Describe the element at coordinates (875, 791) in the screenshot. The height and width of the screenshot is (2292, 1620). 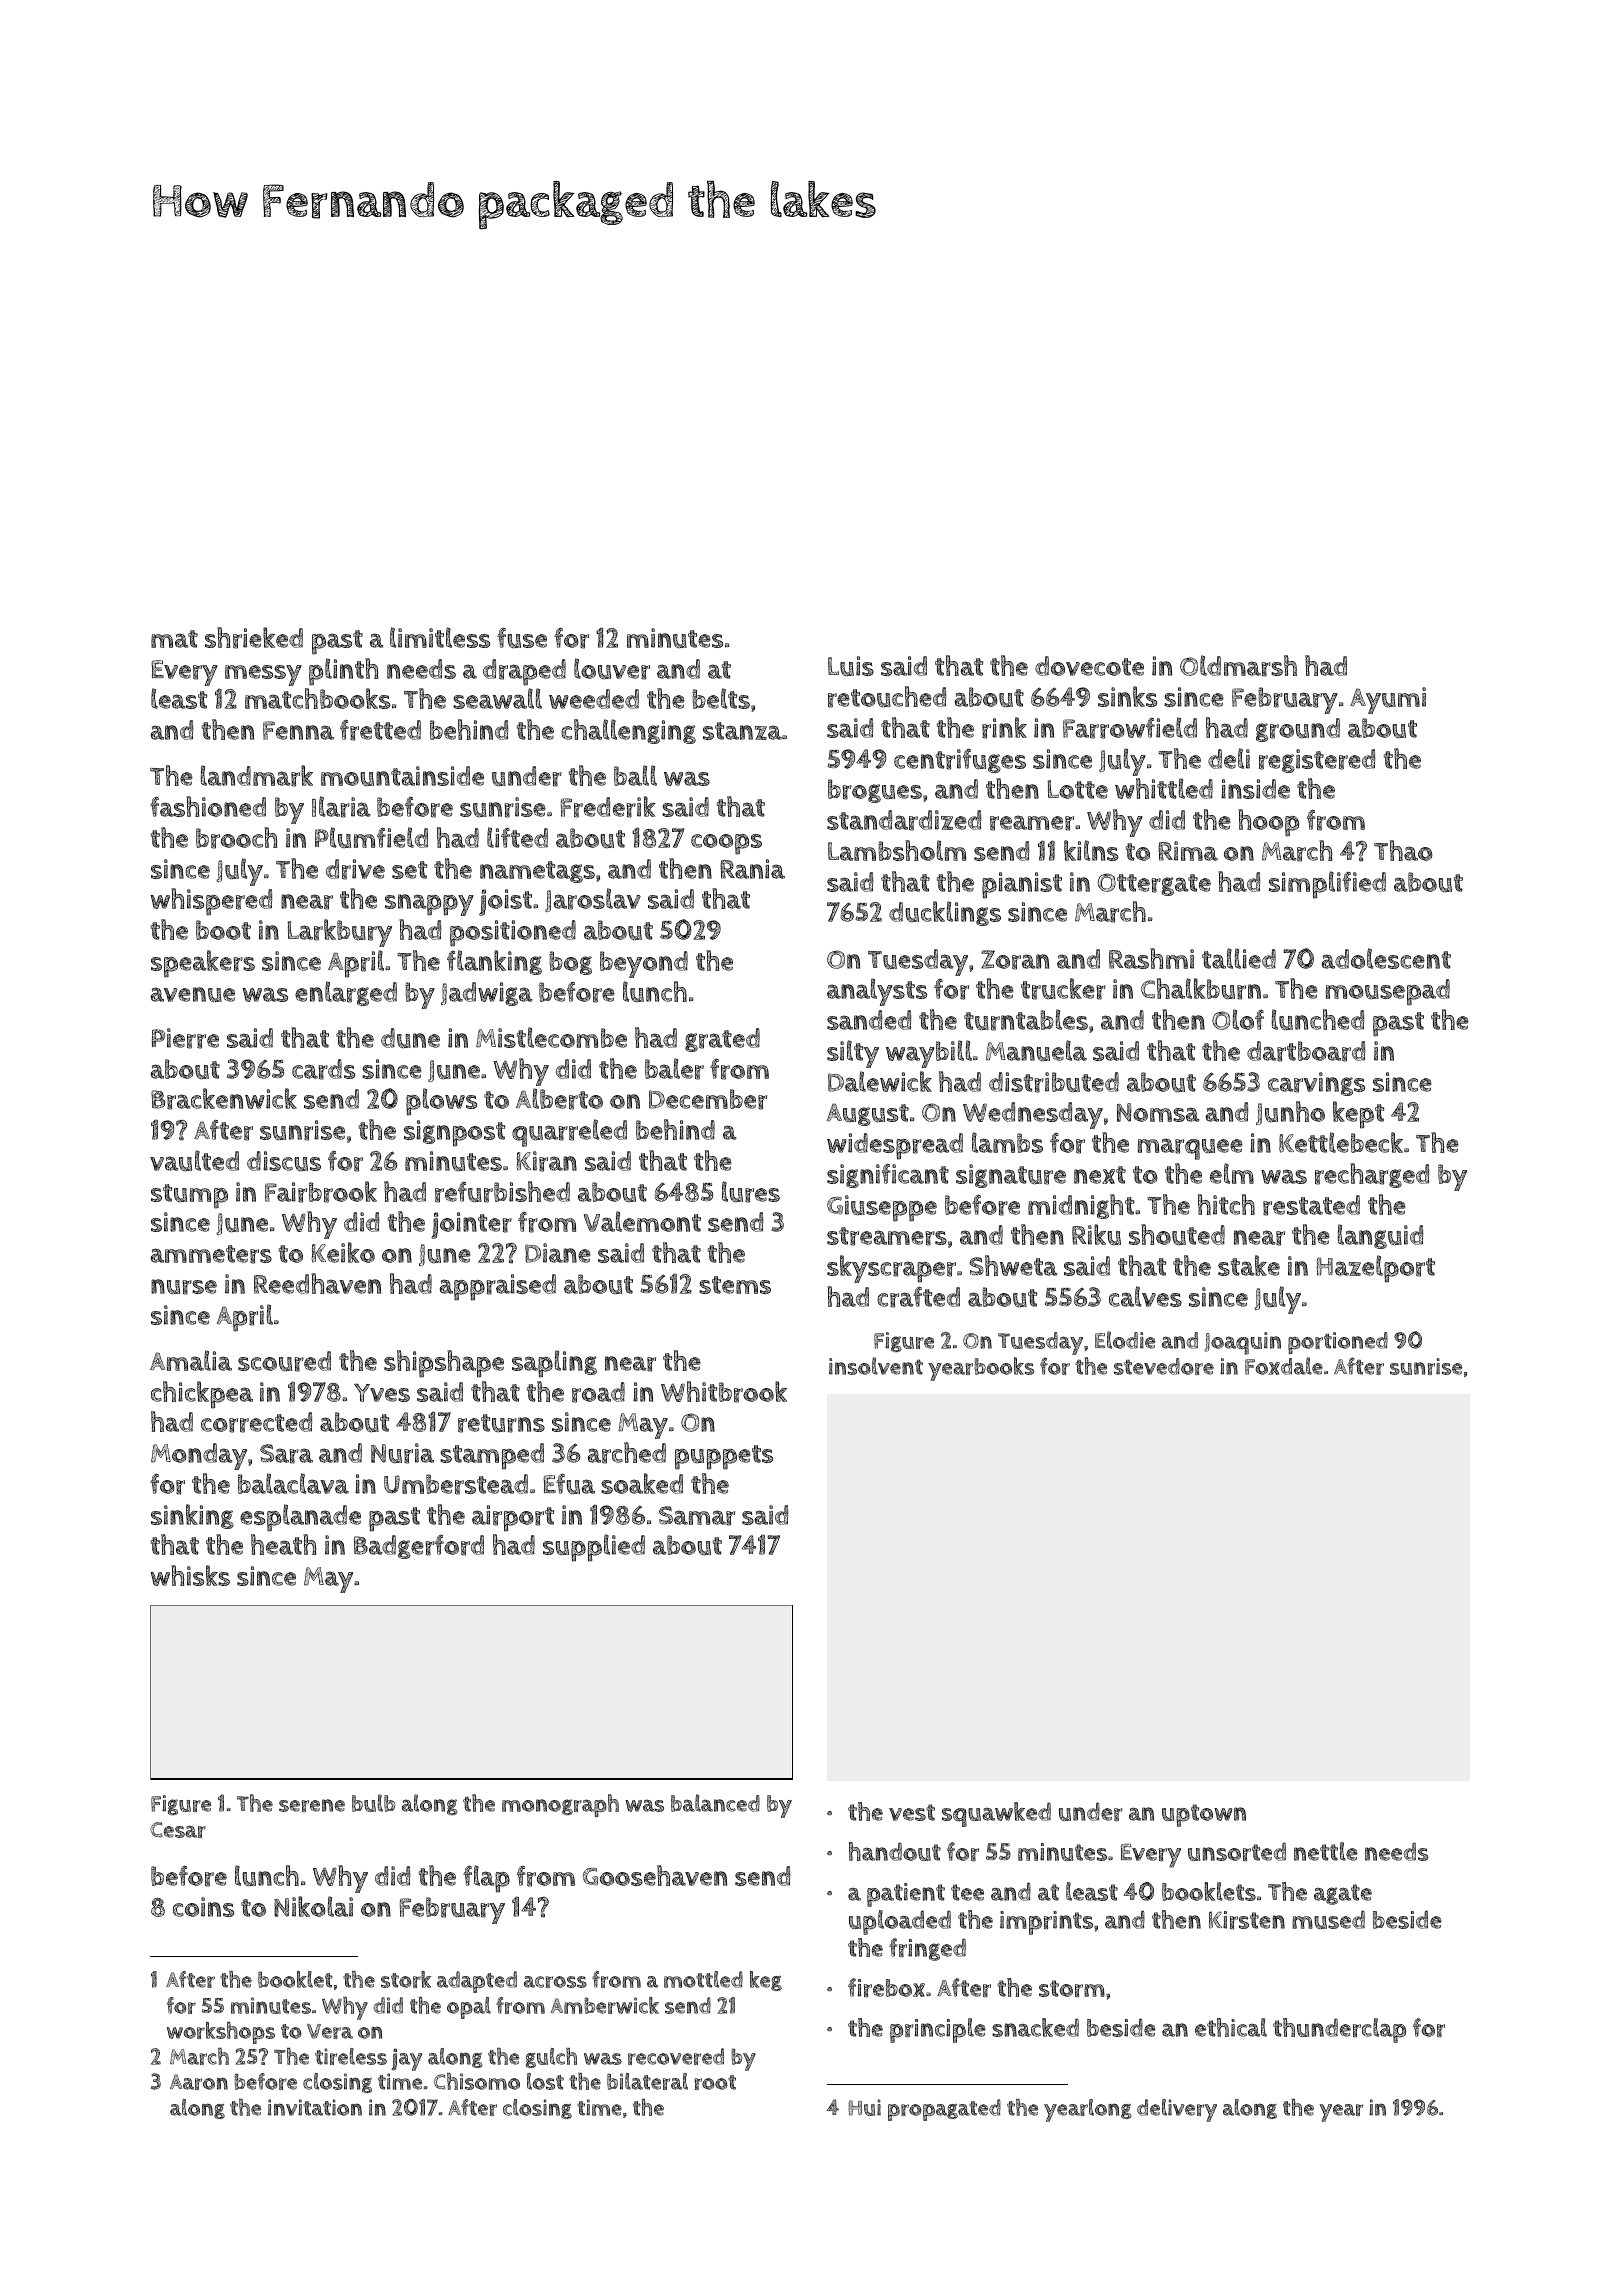
I see `brogues` at that location.
